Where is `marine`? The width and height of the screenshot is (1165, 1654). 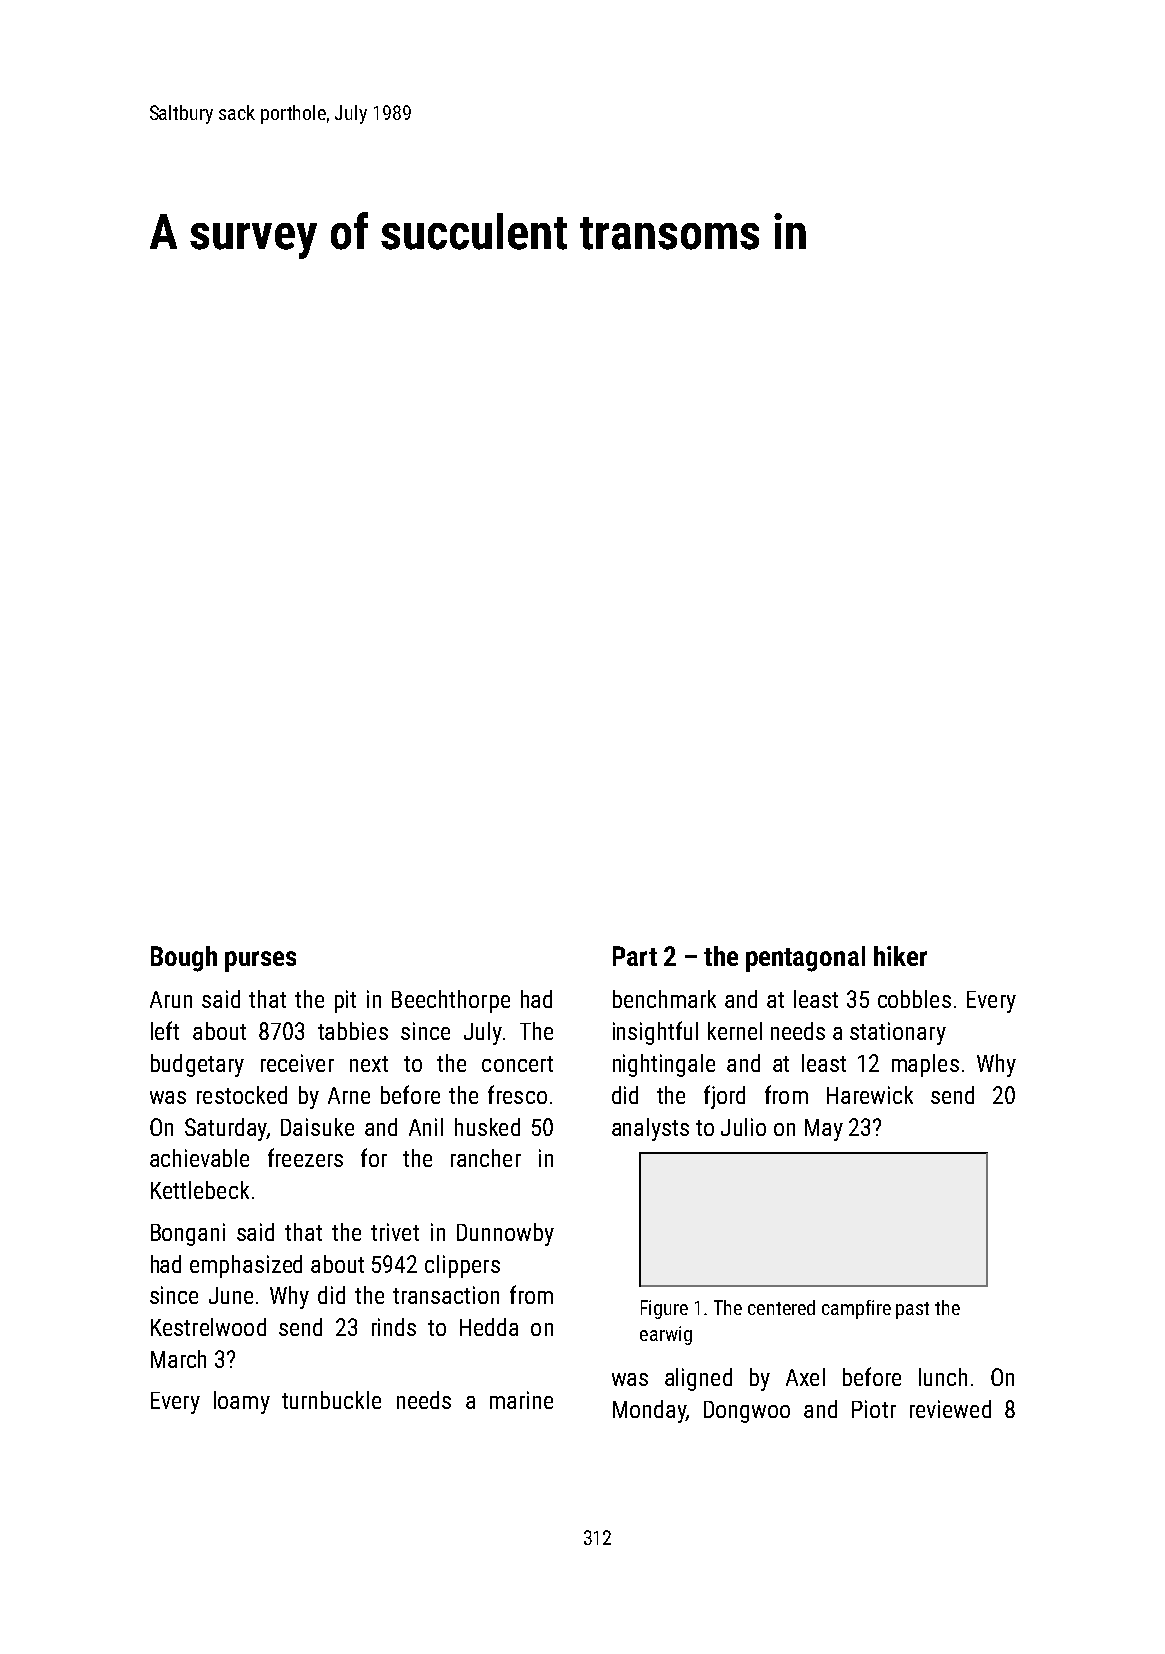 marine is located at coordinates (521, 1400).
